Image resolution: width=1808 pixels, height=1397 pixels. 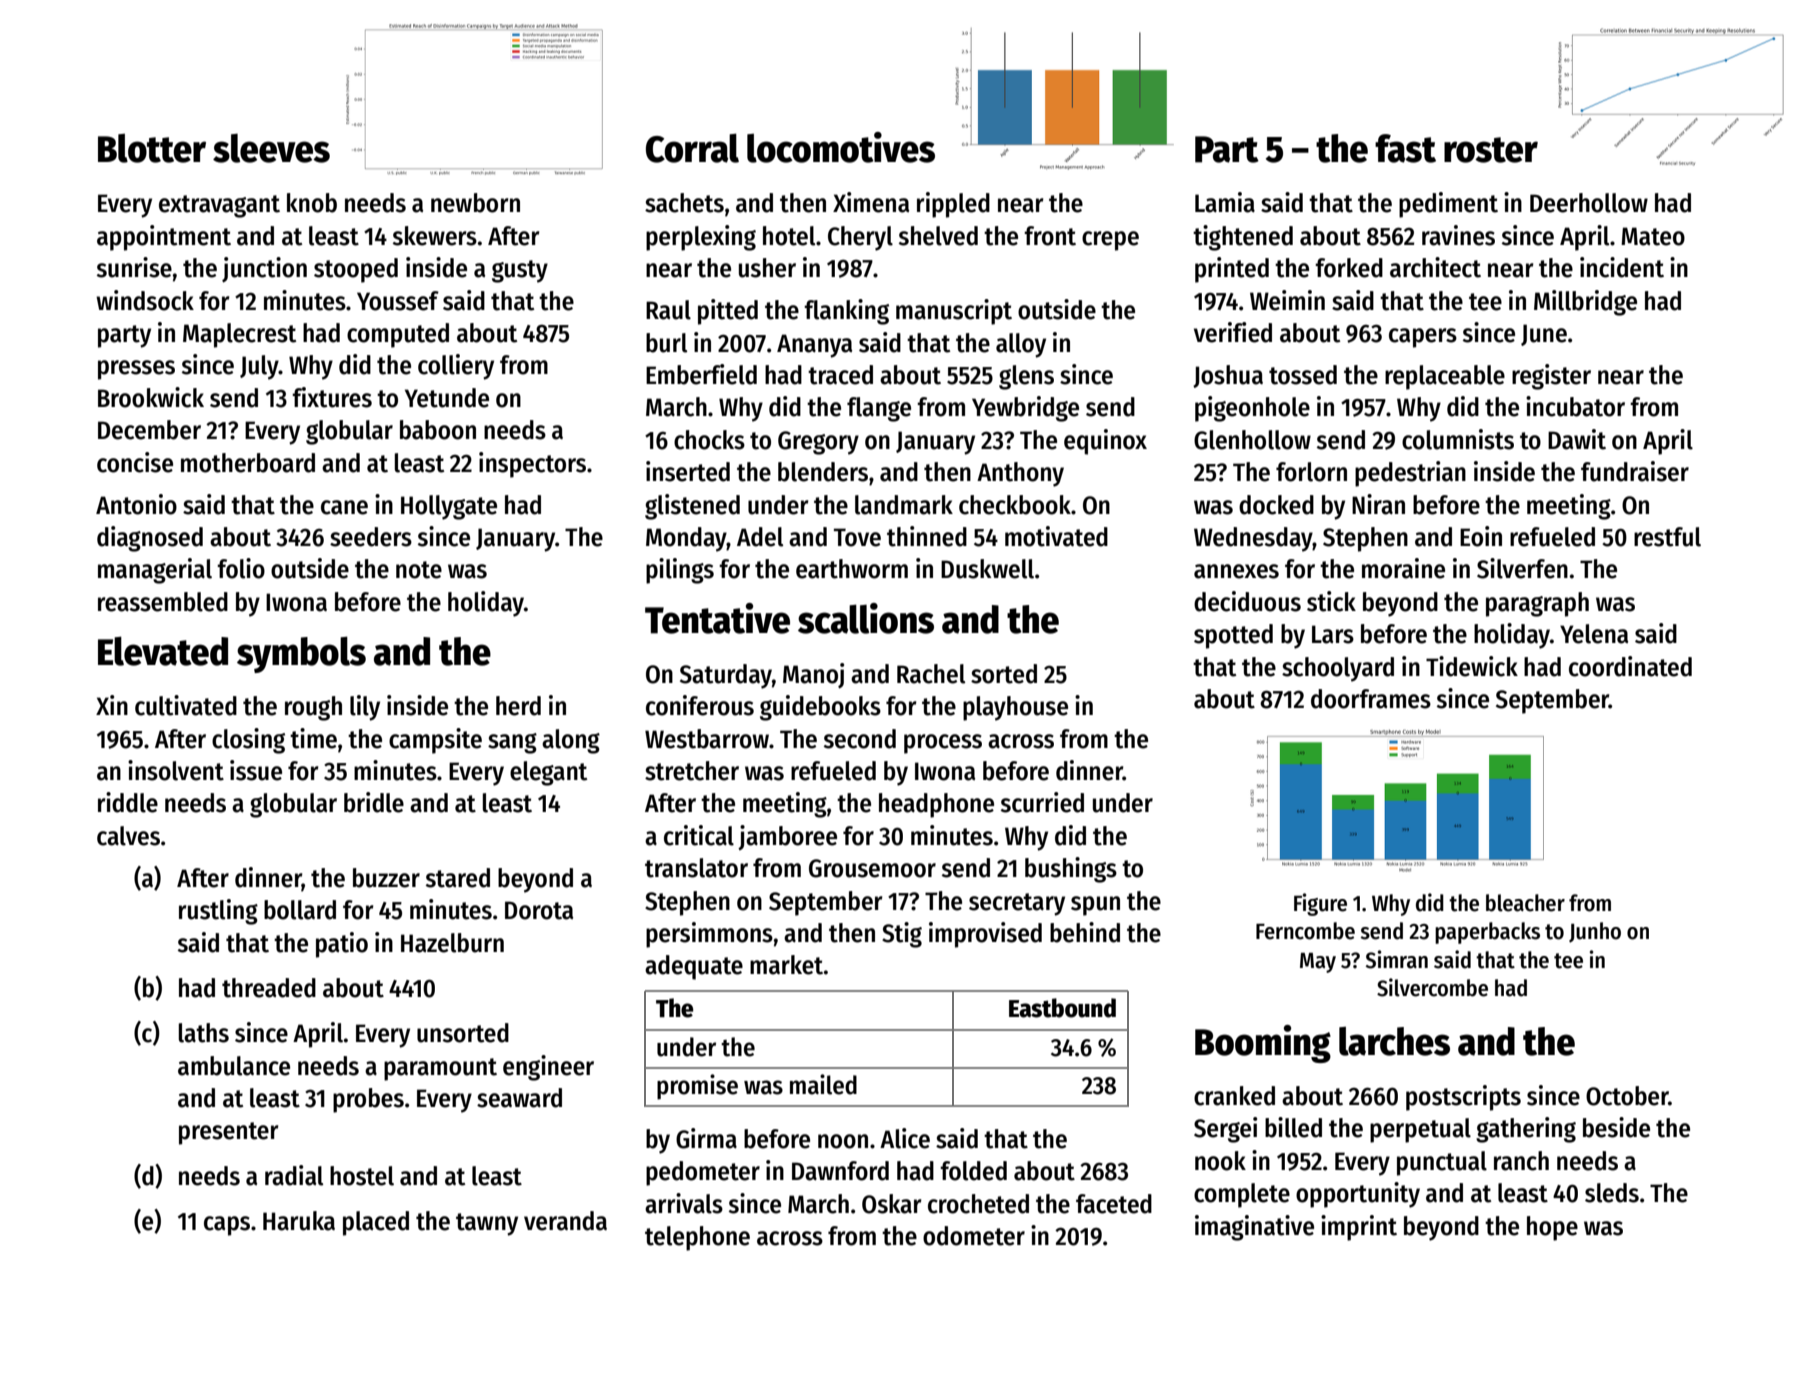 What do you see at coordinates (1233, 636) in the image?
I see `spotted` at bounding box center [1233, 636].
